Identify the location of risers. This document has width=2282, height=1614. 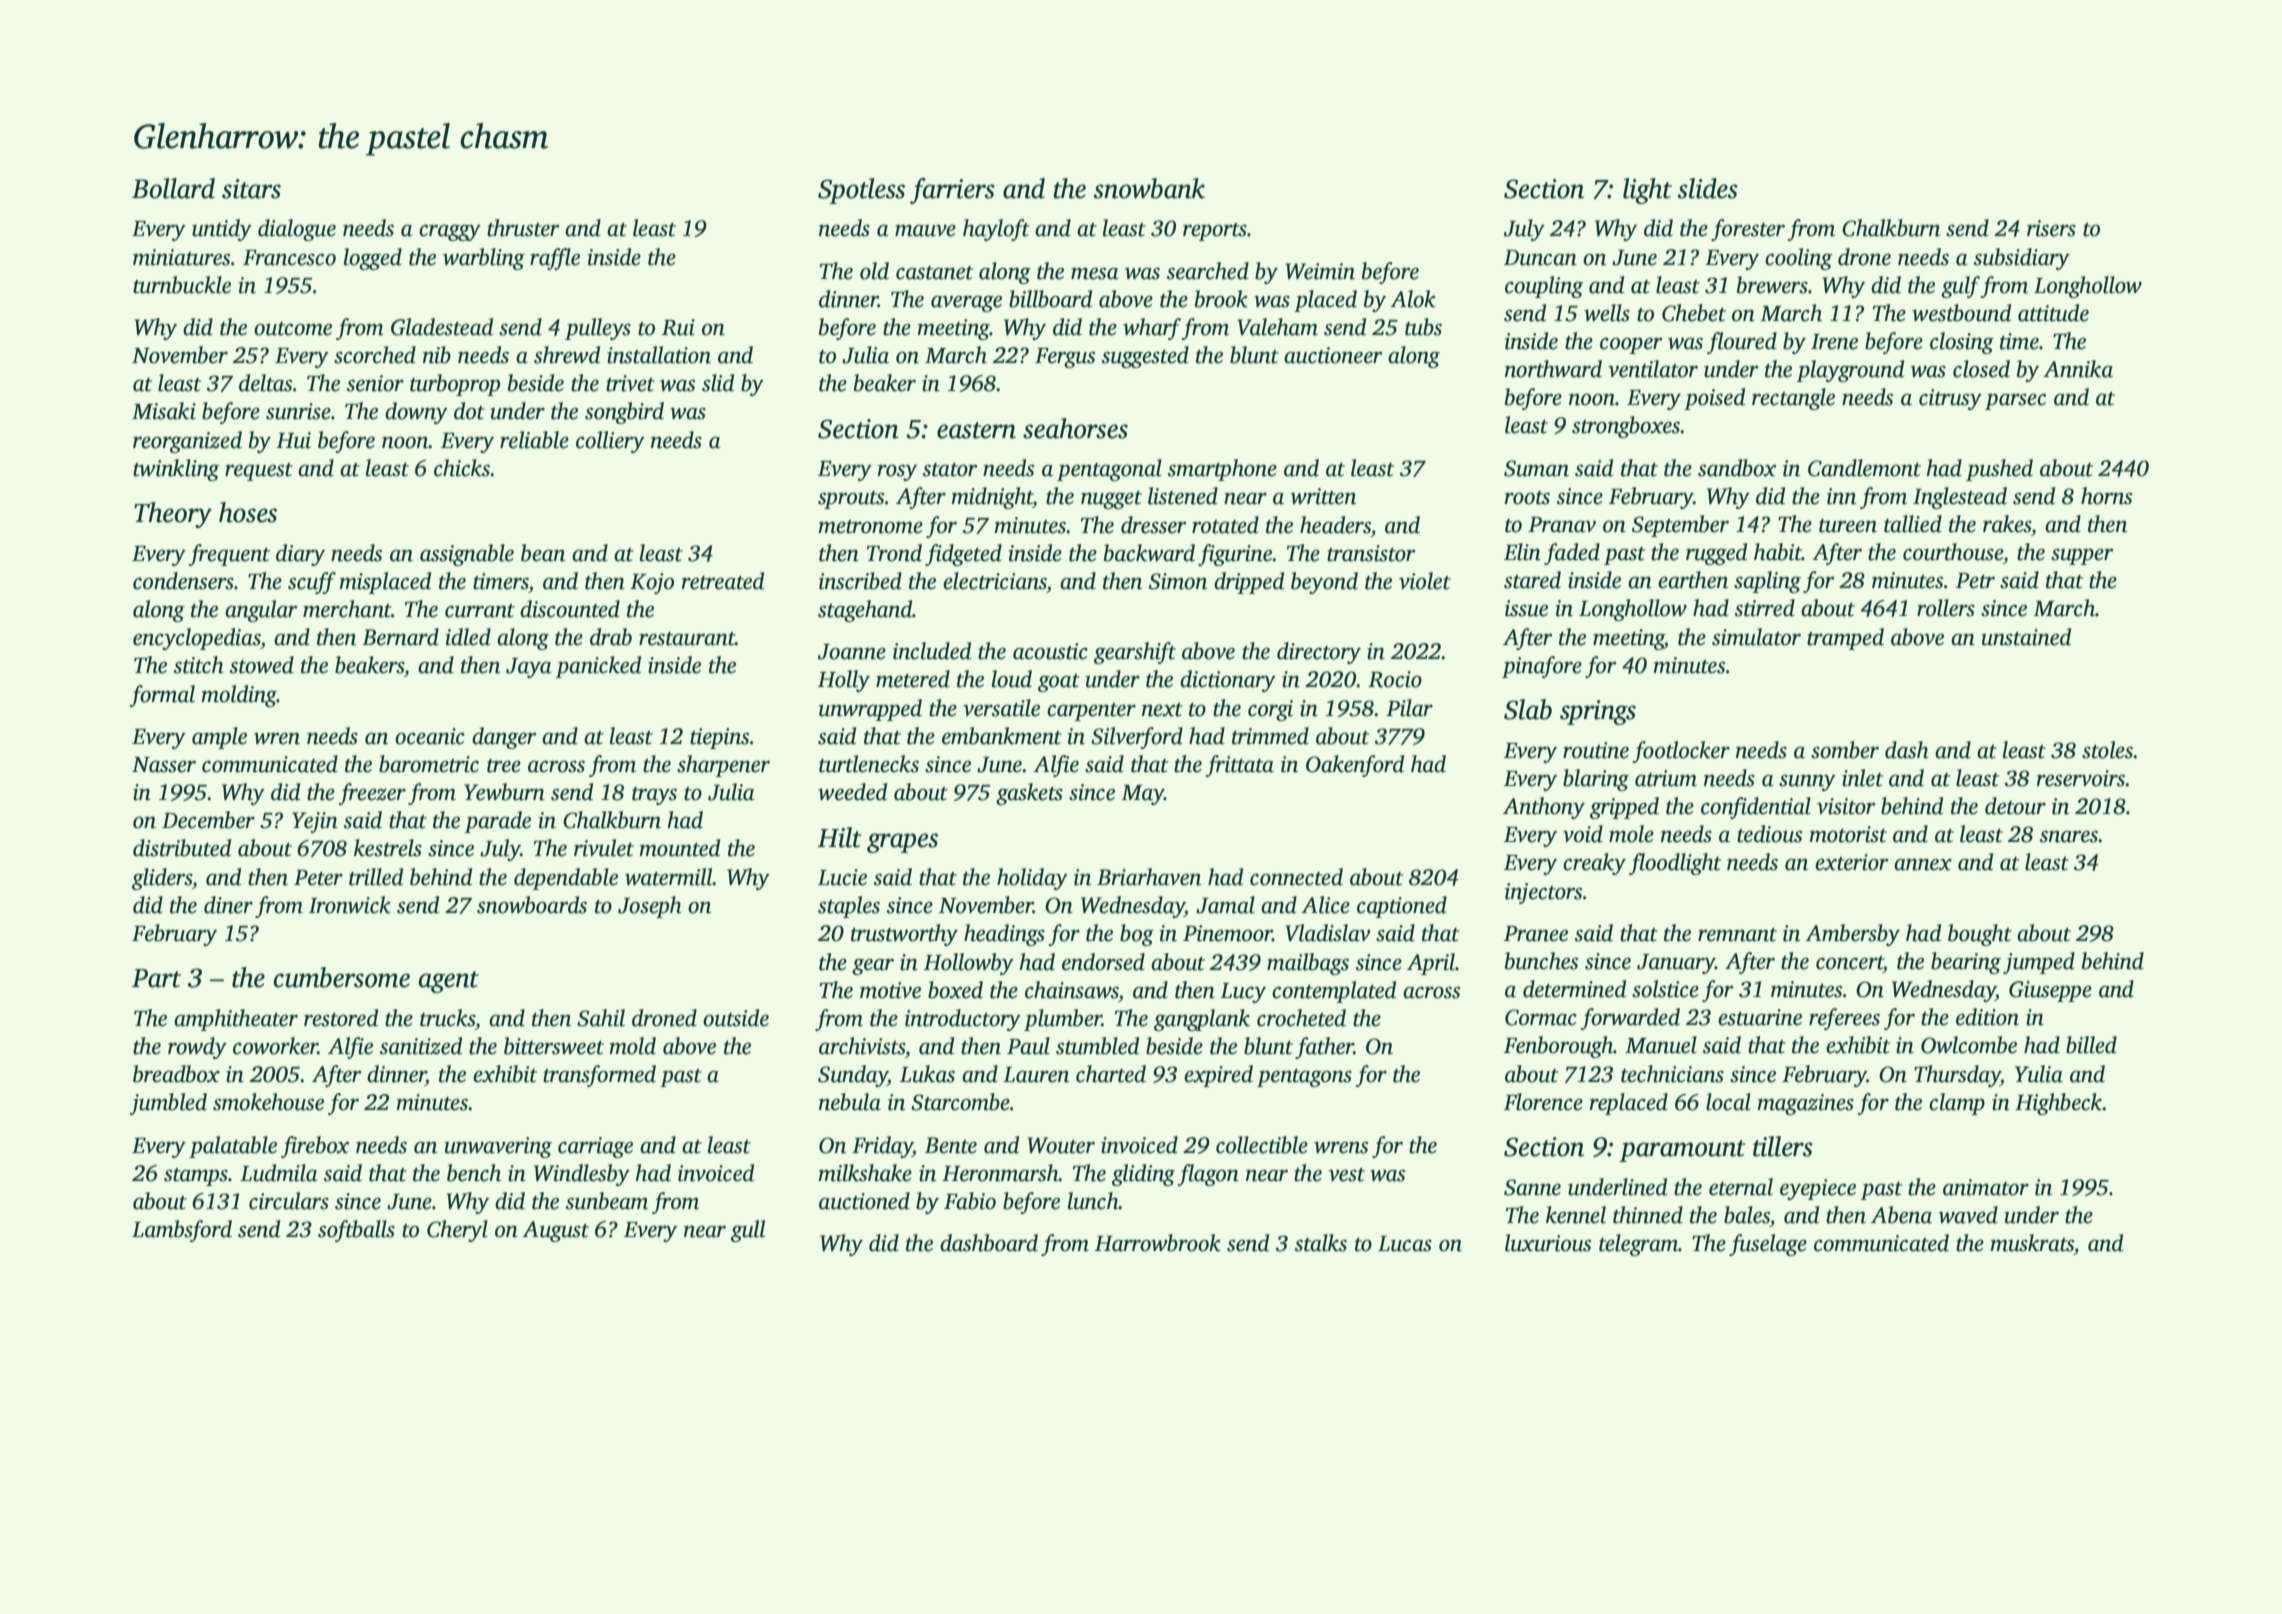
(2051, 228).
